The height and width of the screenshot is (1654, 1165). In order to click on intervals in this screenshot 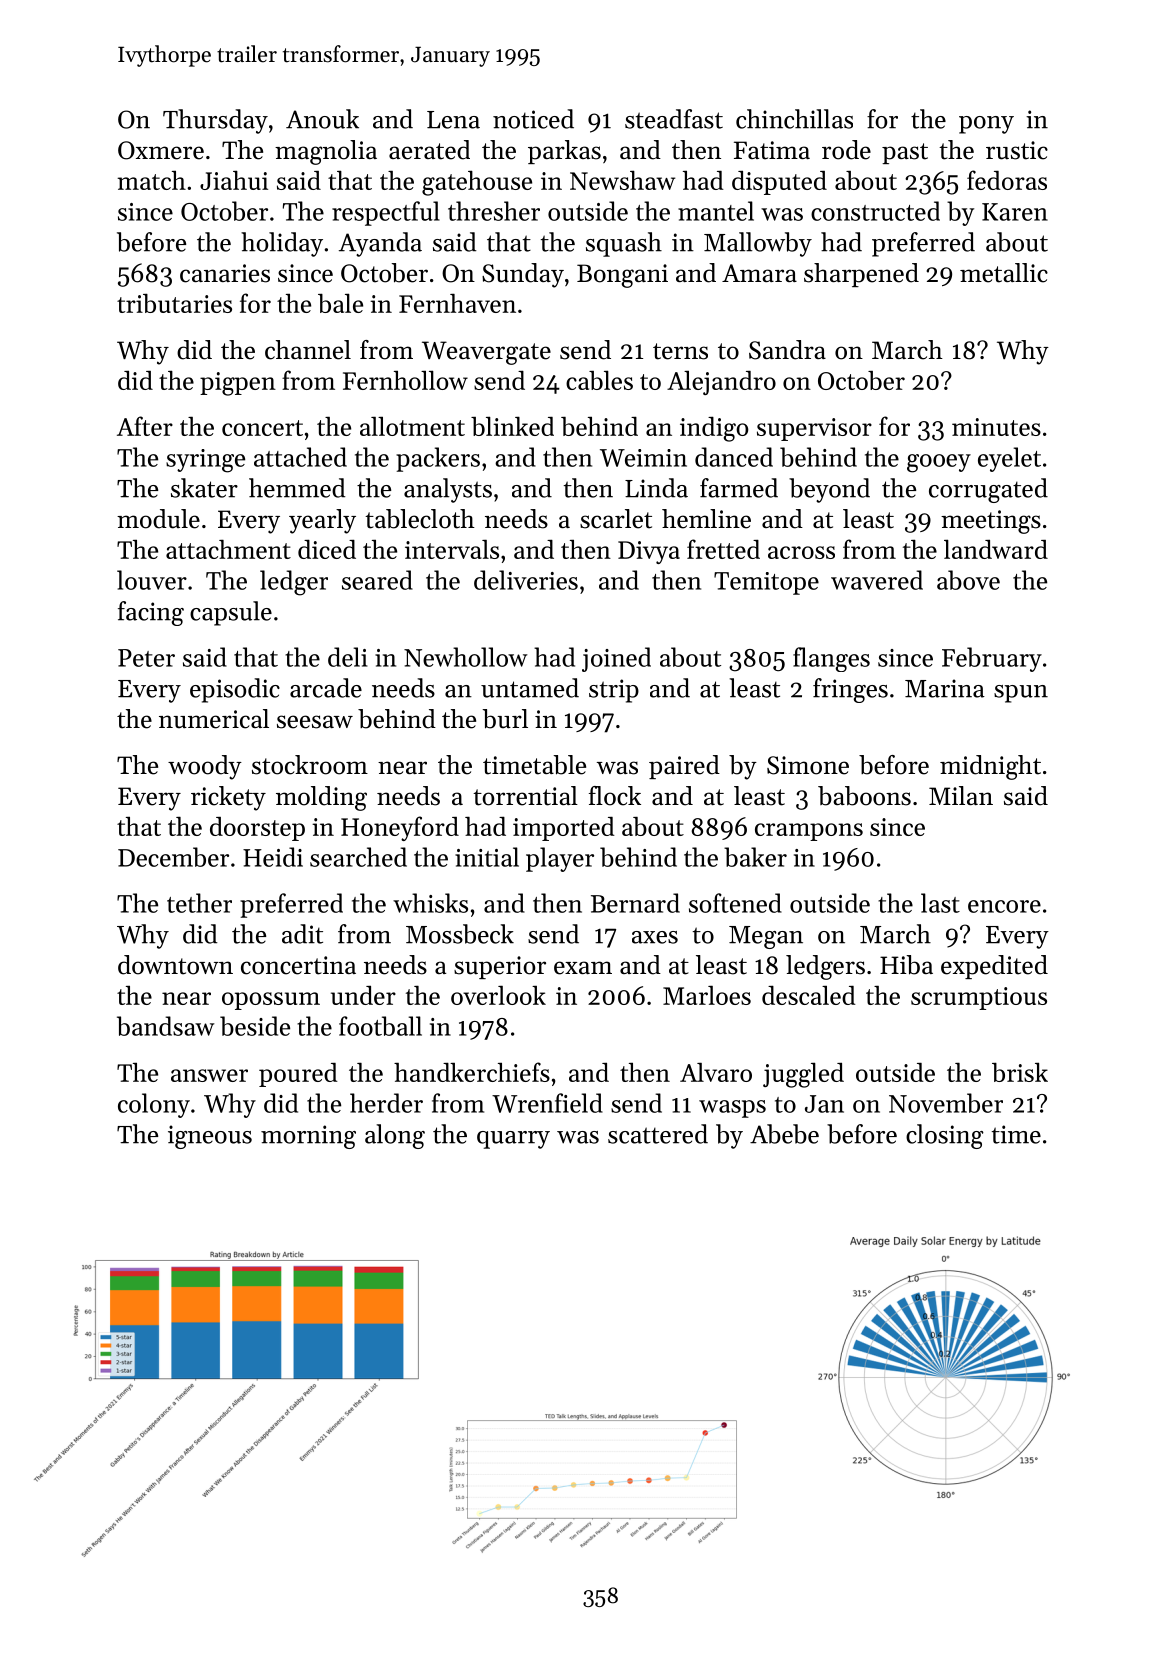, I will do `click(452, 549)`.
